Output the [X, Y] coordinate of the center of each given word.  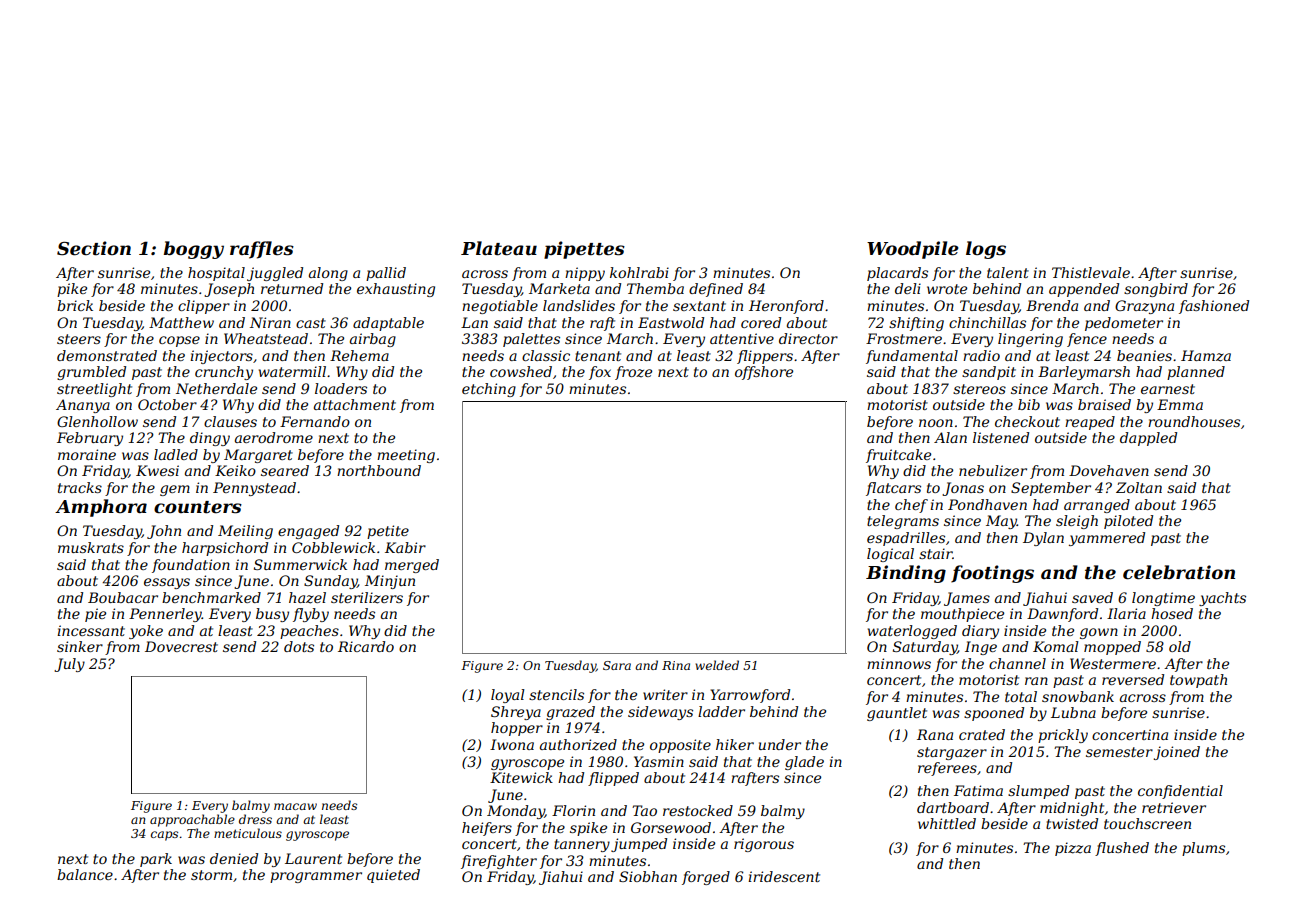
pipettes [584, 250]
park [156, 860]
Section [94, 248]
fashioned [1214, 307]
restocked [698, 810]
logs [986, 250]
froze [633, 373]
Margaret [258, 456]
